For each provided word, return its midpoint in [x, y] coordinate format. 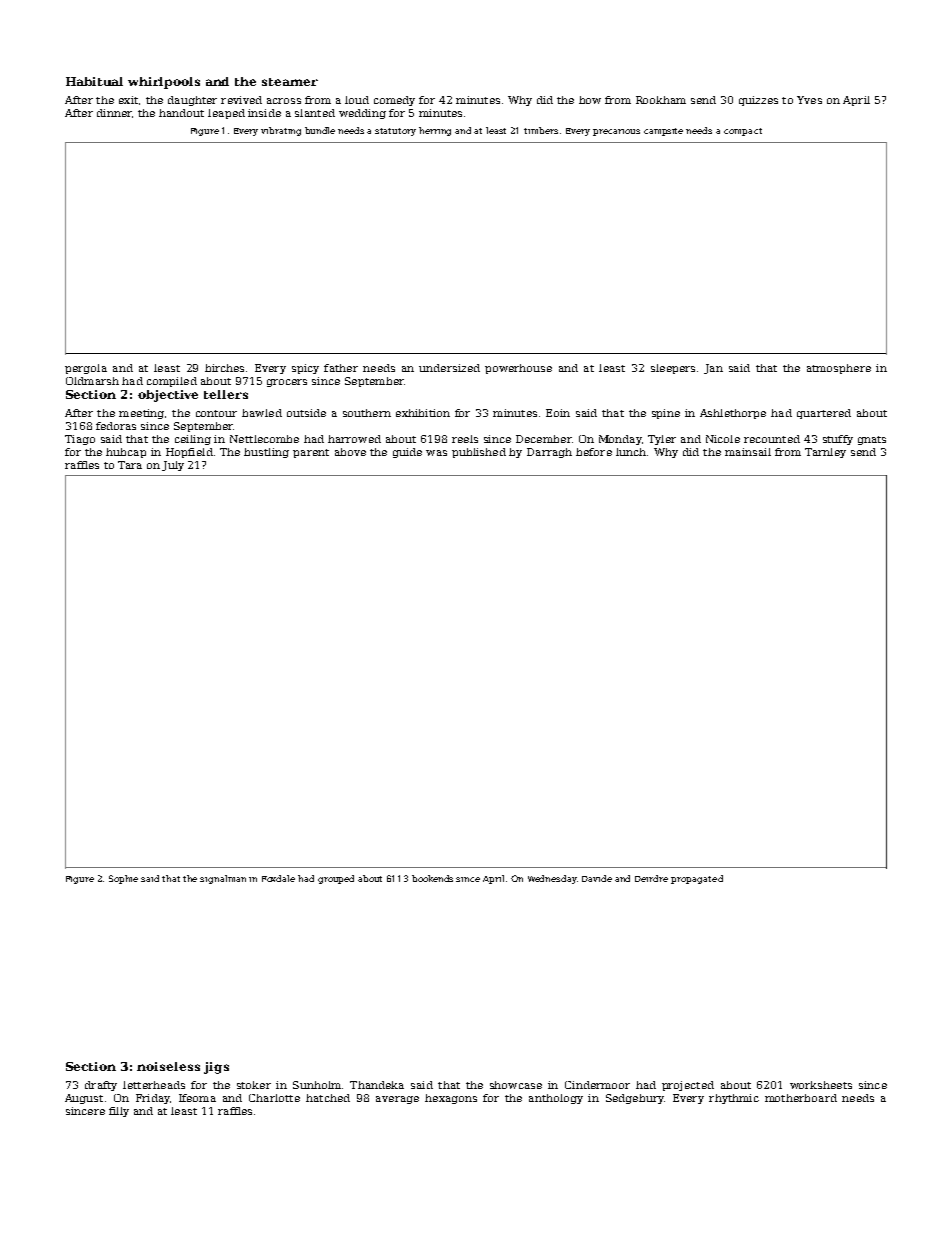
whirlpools [164, 83]
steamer [290, 82]
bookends [432, 878]
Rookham [661, 100]
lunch [631, 452]
